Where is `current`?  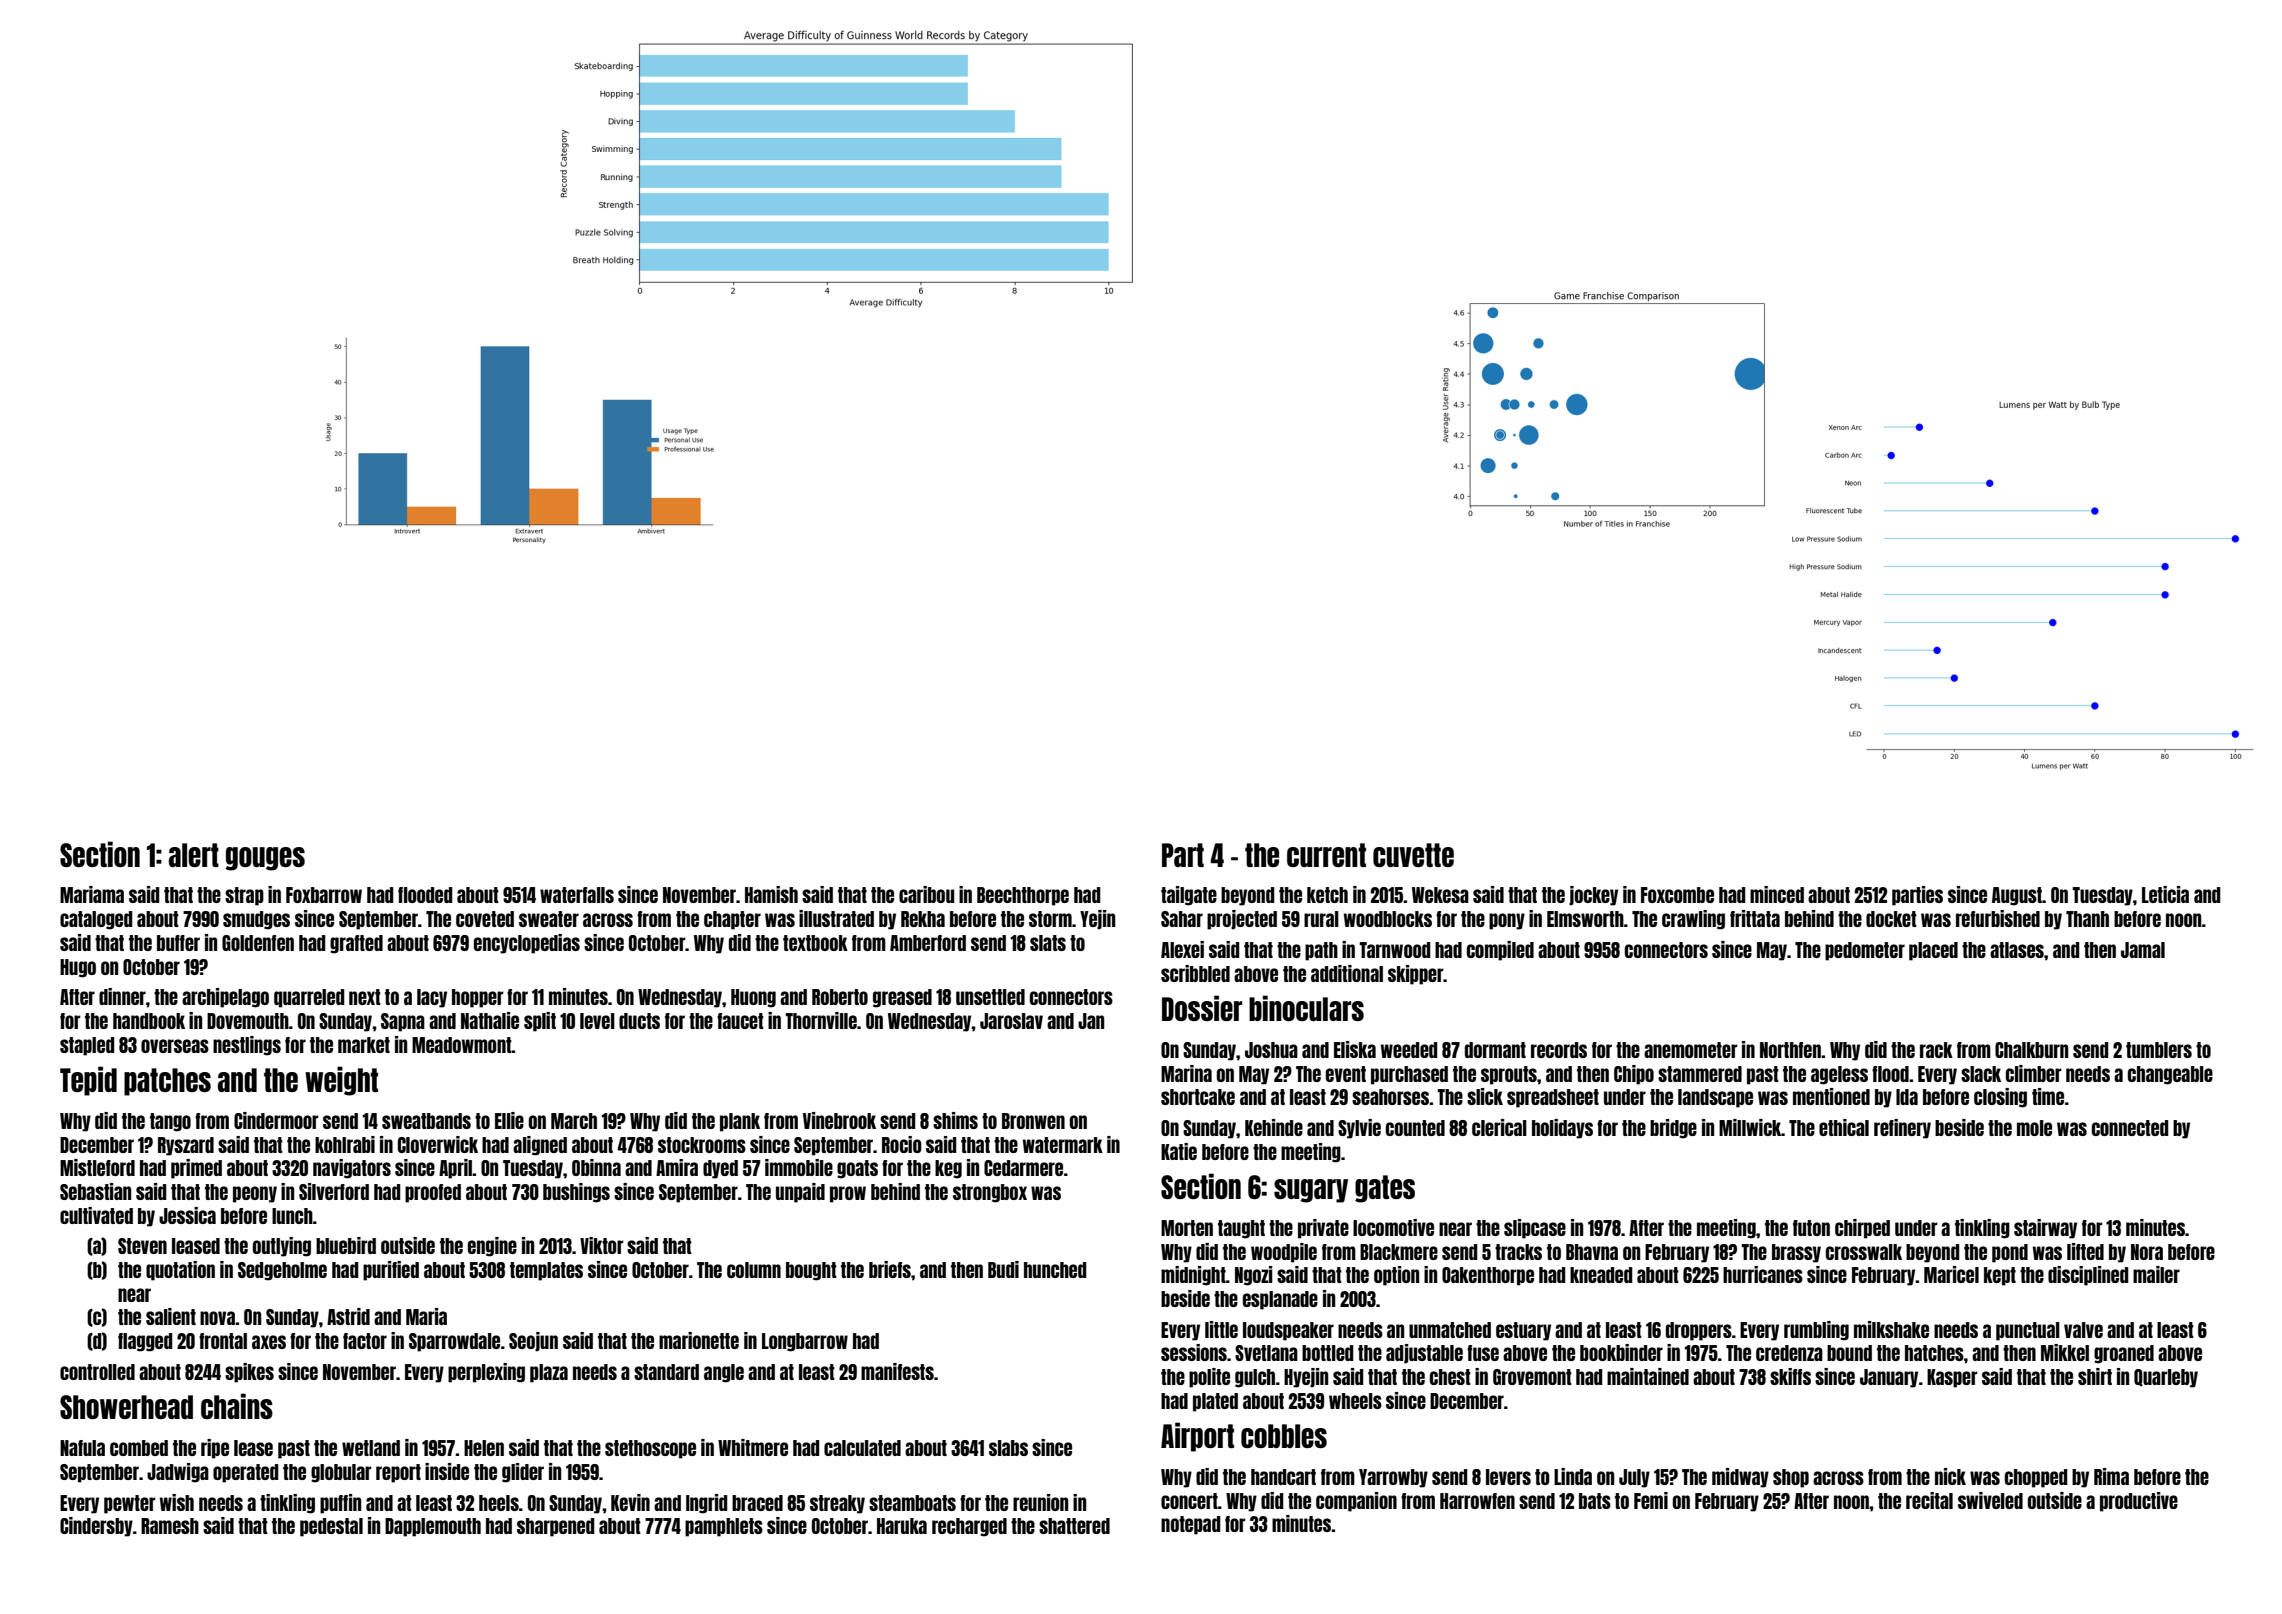
current is located at coordinates (1326, 855).
